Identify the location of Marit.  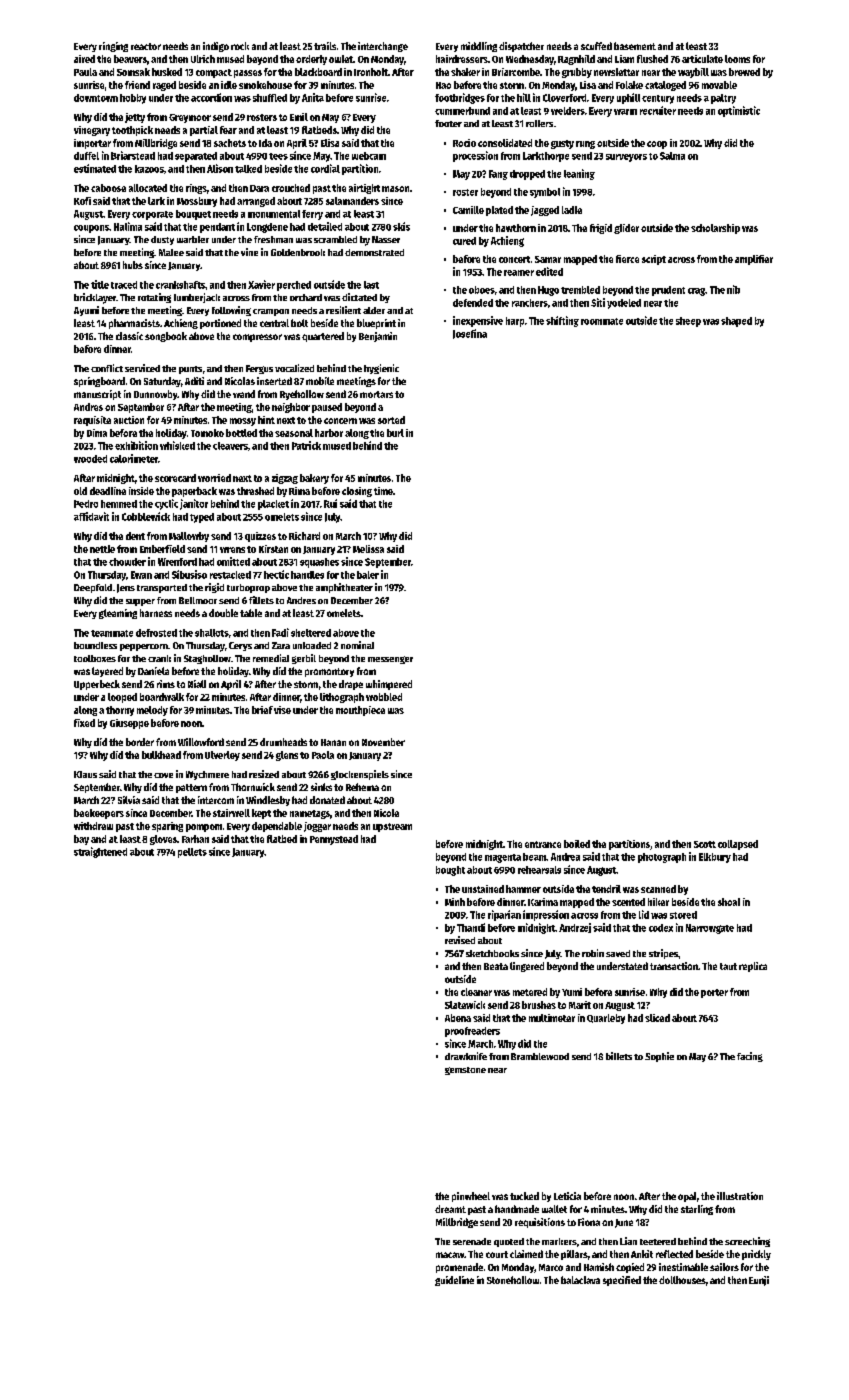
(580, 1005).
